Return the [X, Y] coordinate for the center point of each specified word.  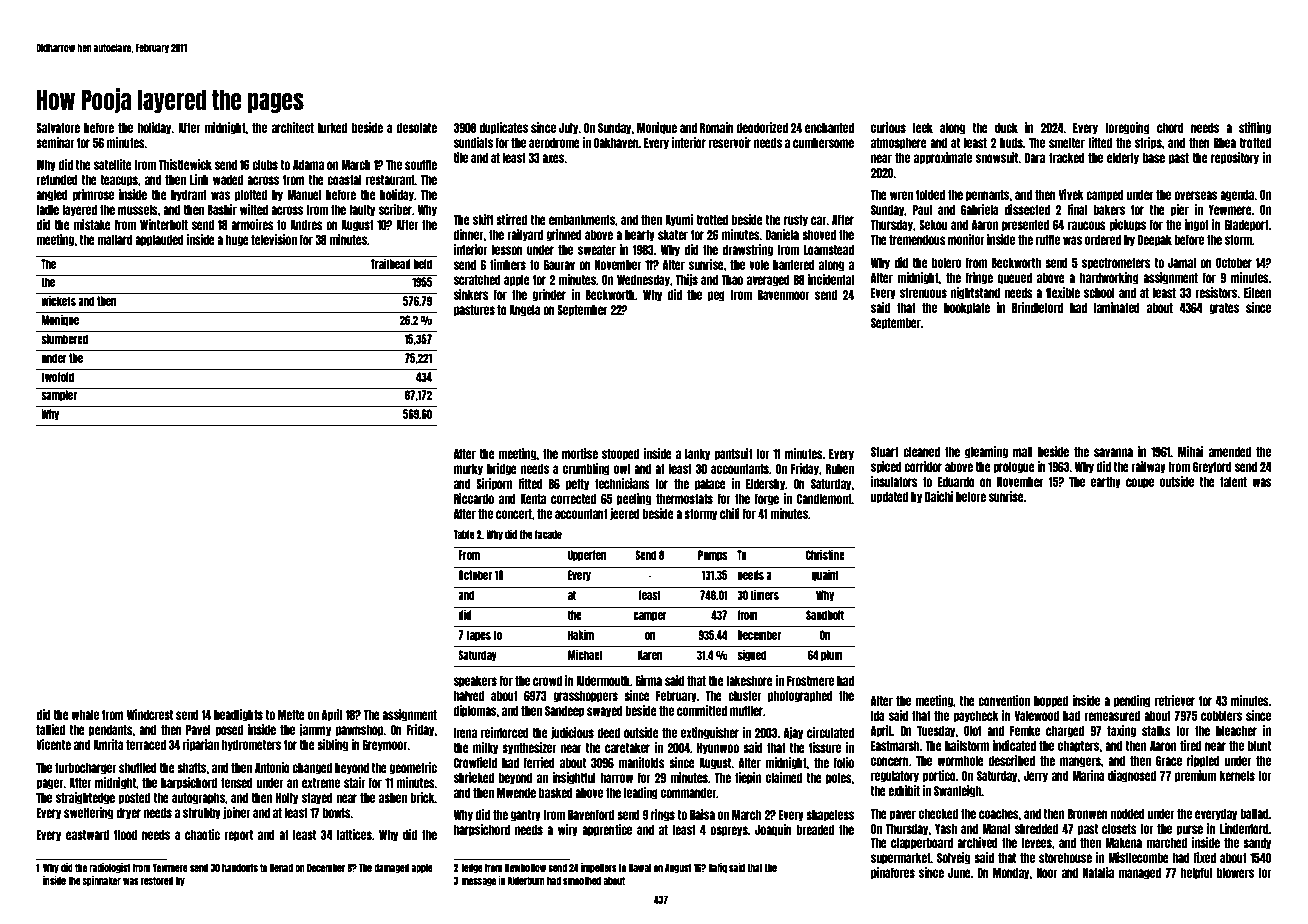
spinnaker [102, 881]
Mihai [1190, 451]
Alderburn [526, 880]
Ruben [840, 469]
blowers [1235, 873]
